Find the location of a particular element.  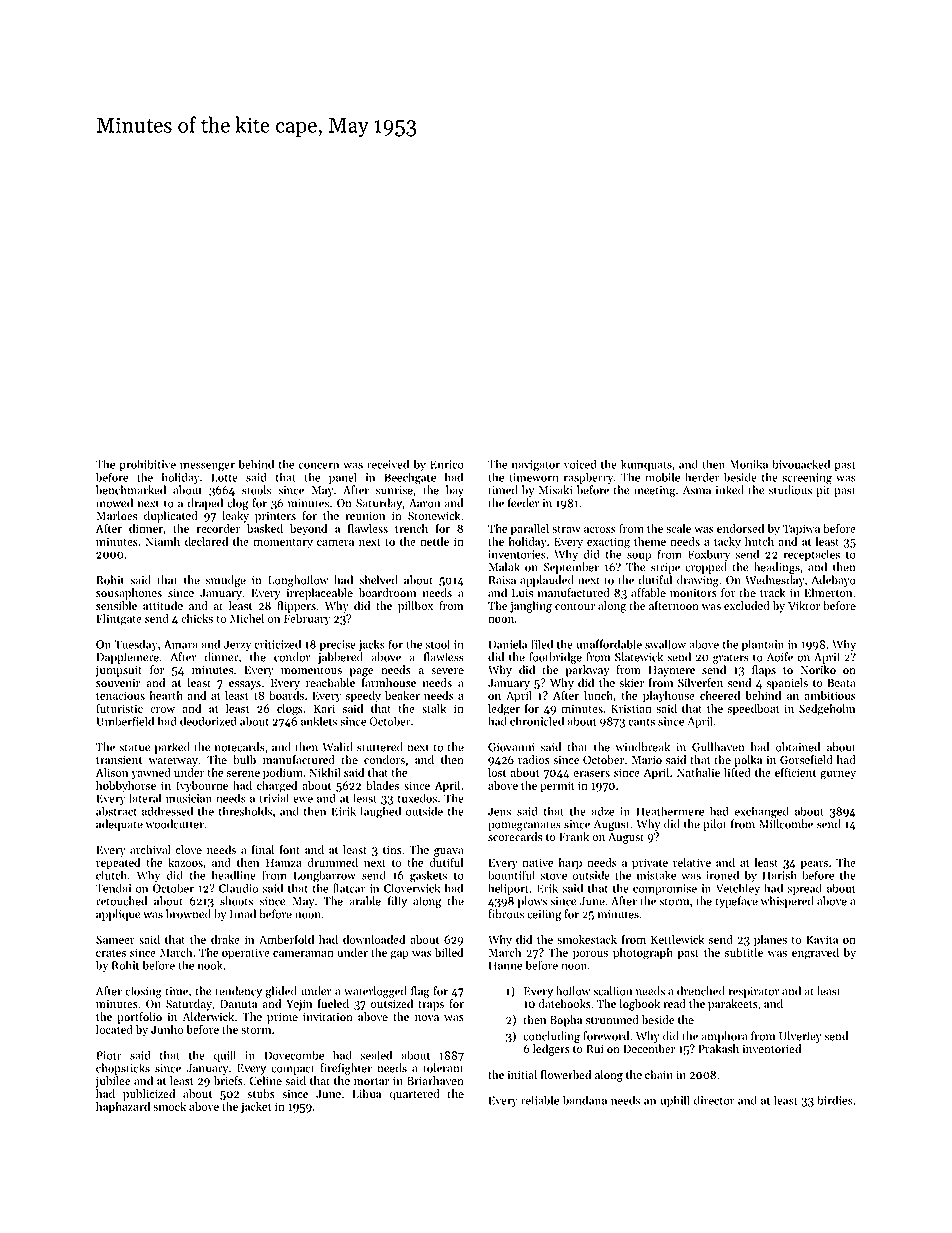

tolerant is located at coordinates (443, 1068).
